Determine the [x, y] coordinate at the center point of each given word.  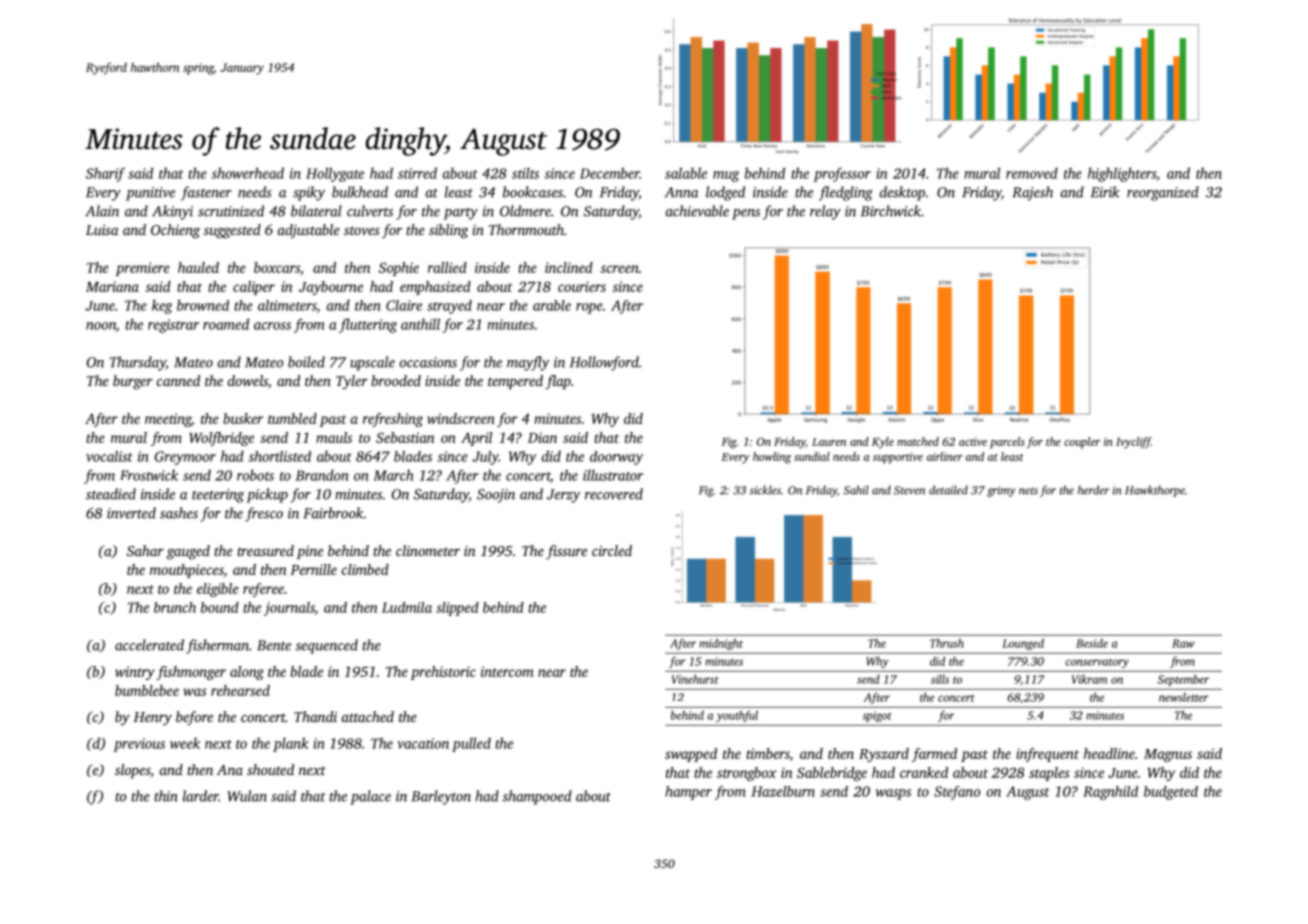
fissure [566, 552]
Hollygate [335, 174]
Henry [152, 719]
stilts [525, 173]
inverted [131, 513]
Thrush [947, 643]
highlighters [1122, 174]
